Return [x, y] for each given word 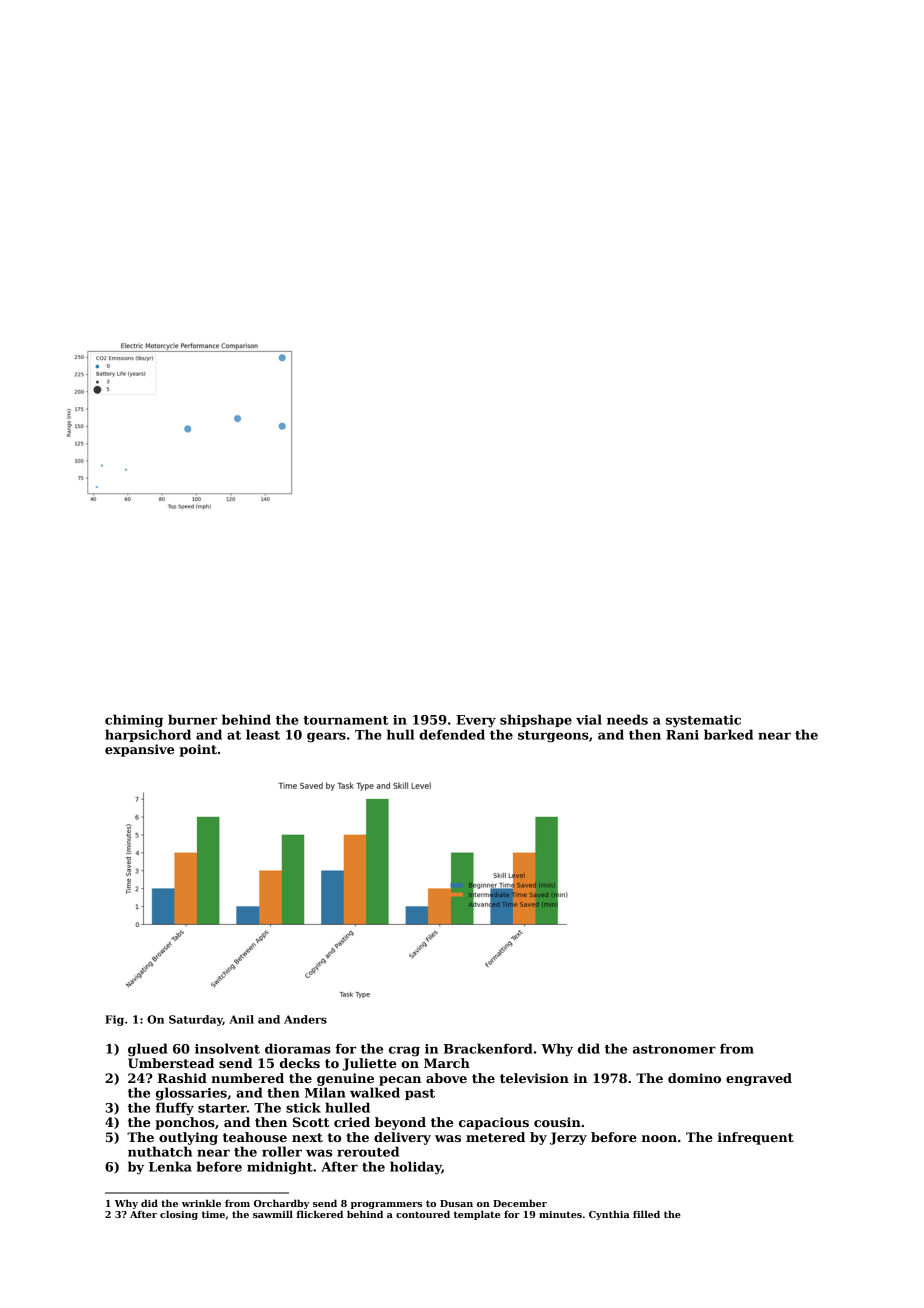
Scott [311, 1122]
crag [404, 1051]
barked [728, 734]
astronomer [674, 1049]
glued [147, 1050]
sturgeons [553, 737]
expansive [139, 750]
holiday [416, 1168]
